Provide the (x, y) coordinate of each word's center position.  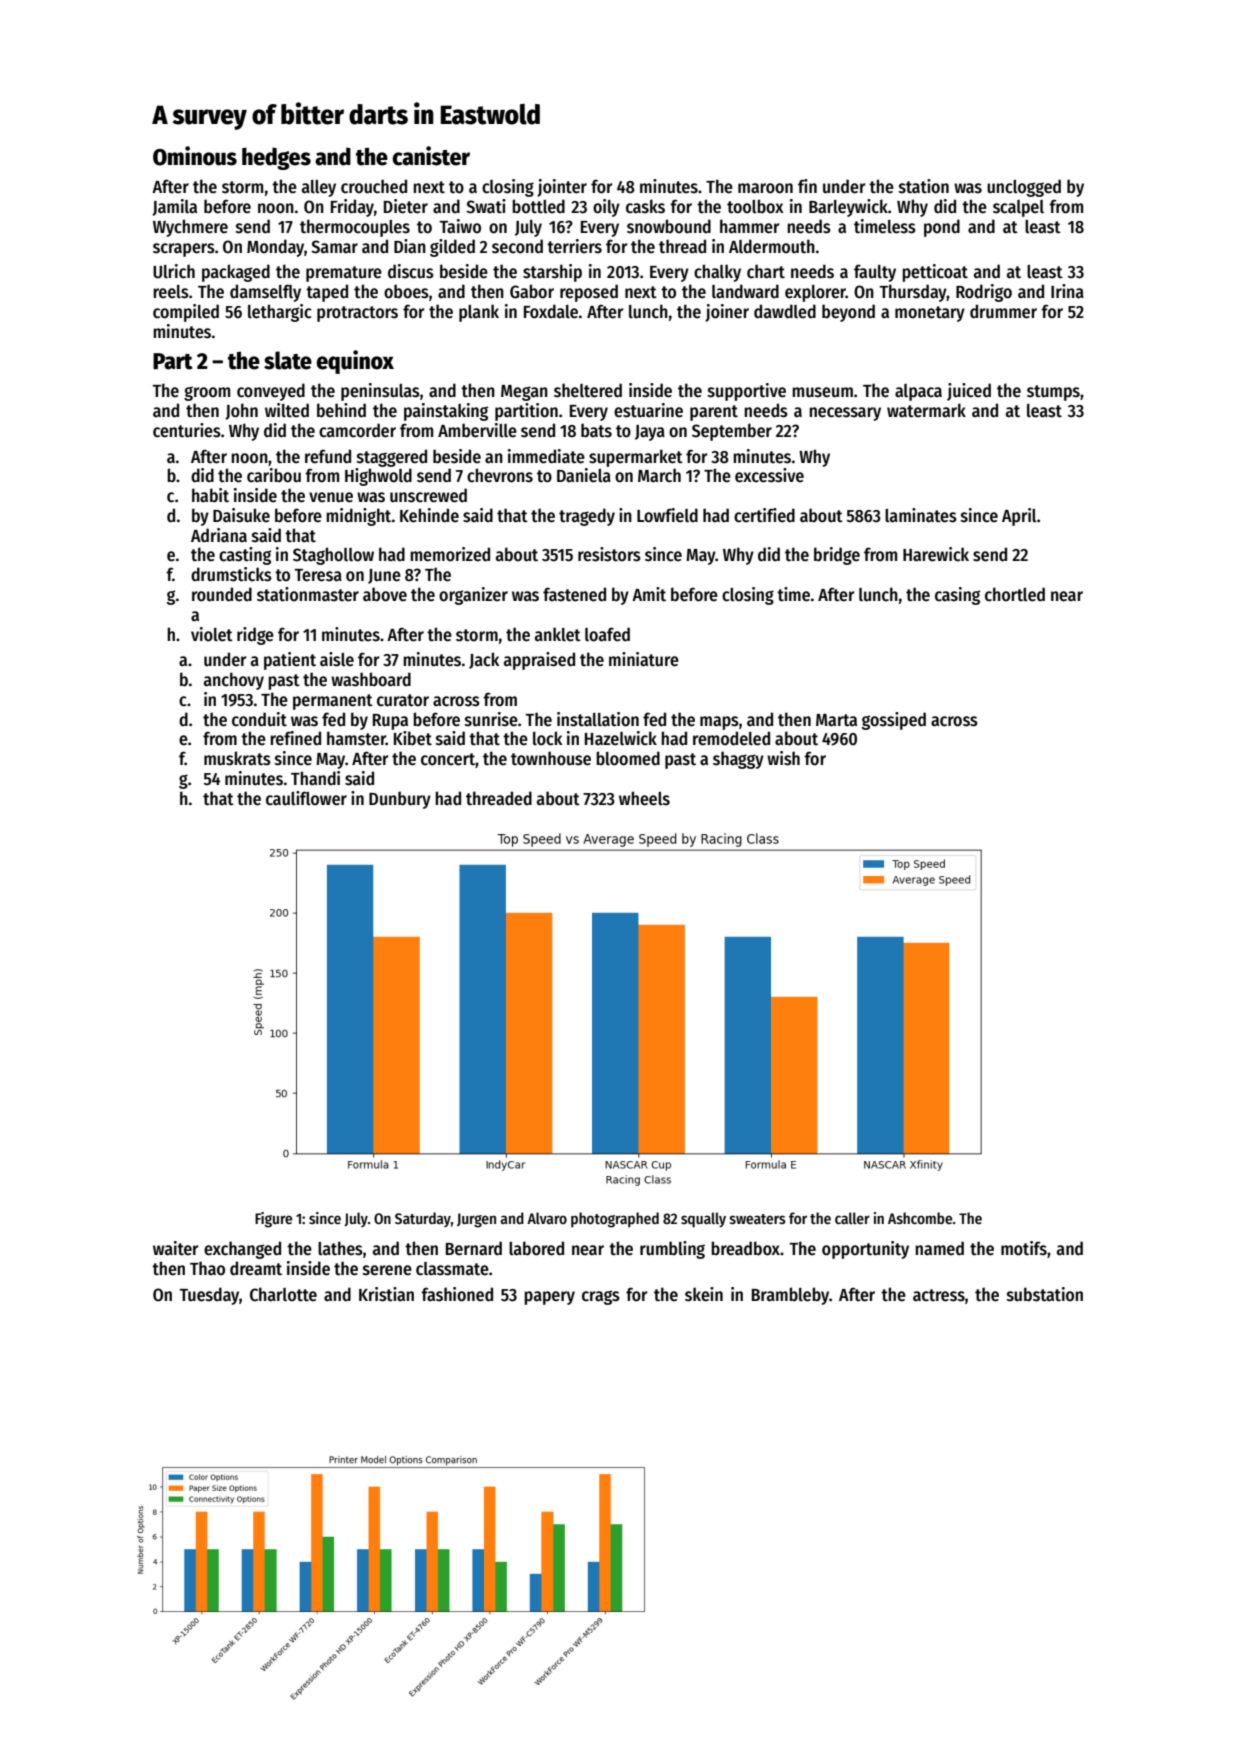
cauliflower (306, 798)
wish (783, 758)
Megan (524, 393)
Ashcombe (920, 1218)
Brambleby (790, 1296)
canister (431, 156)
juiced (969, 392)
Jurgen (476, 1220)
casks (645, 206)
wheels (644, 798)
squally (703, 1219)
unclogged (1024, 188)
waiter (176, 1248)
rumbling (672, 1250)
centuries (187, 430)
